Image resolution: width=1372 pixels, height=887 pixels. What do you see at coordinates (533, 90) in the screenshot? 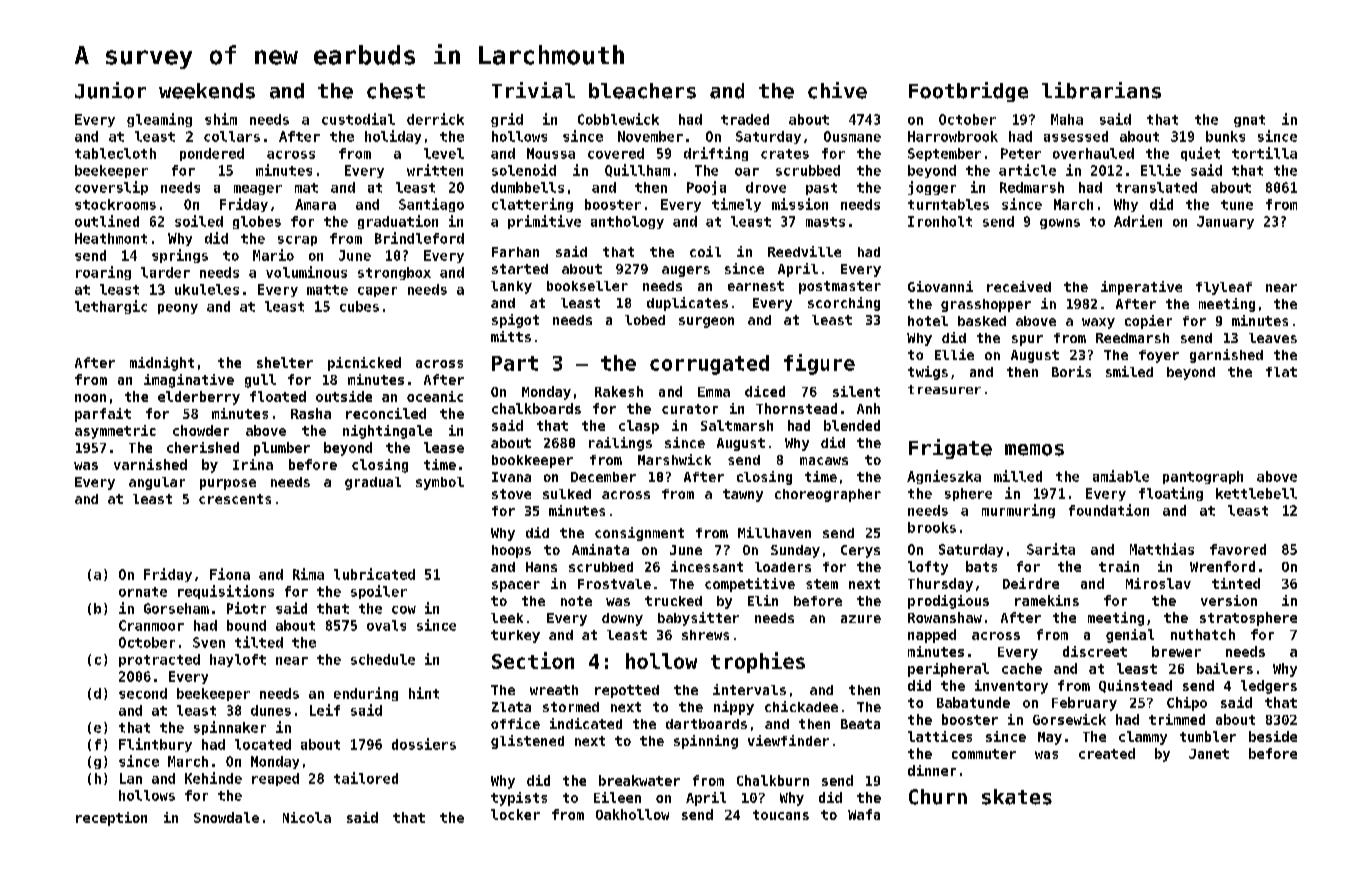
I see `Trivial` at bounding box center [533, 90].
